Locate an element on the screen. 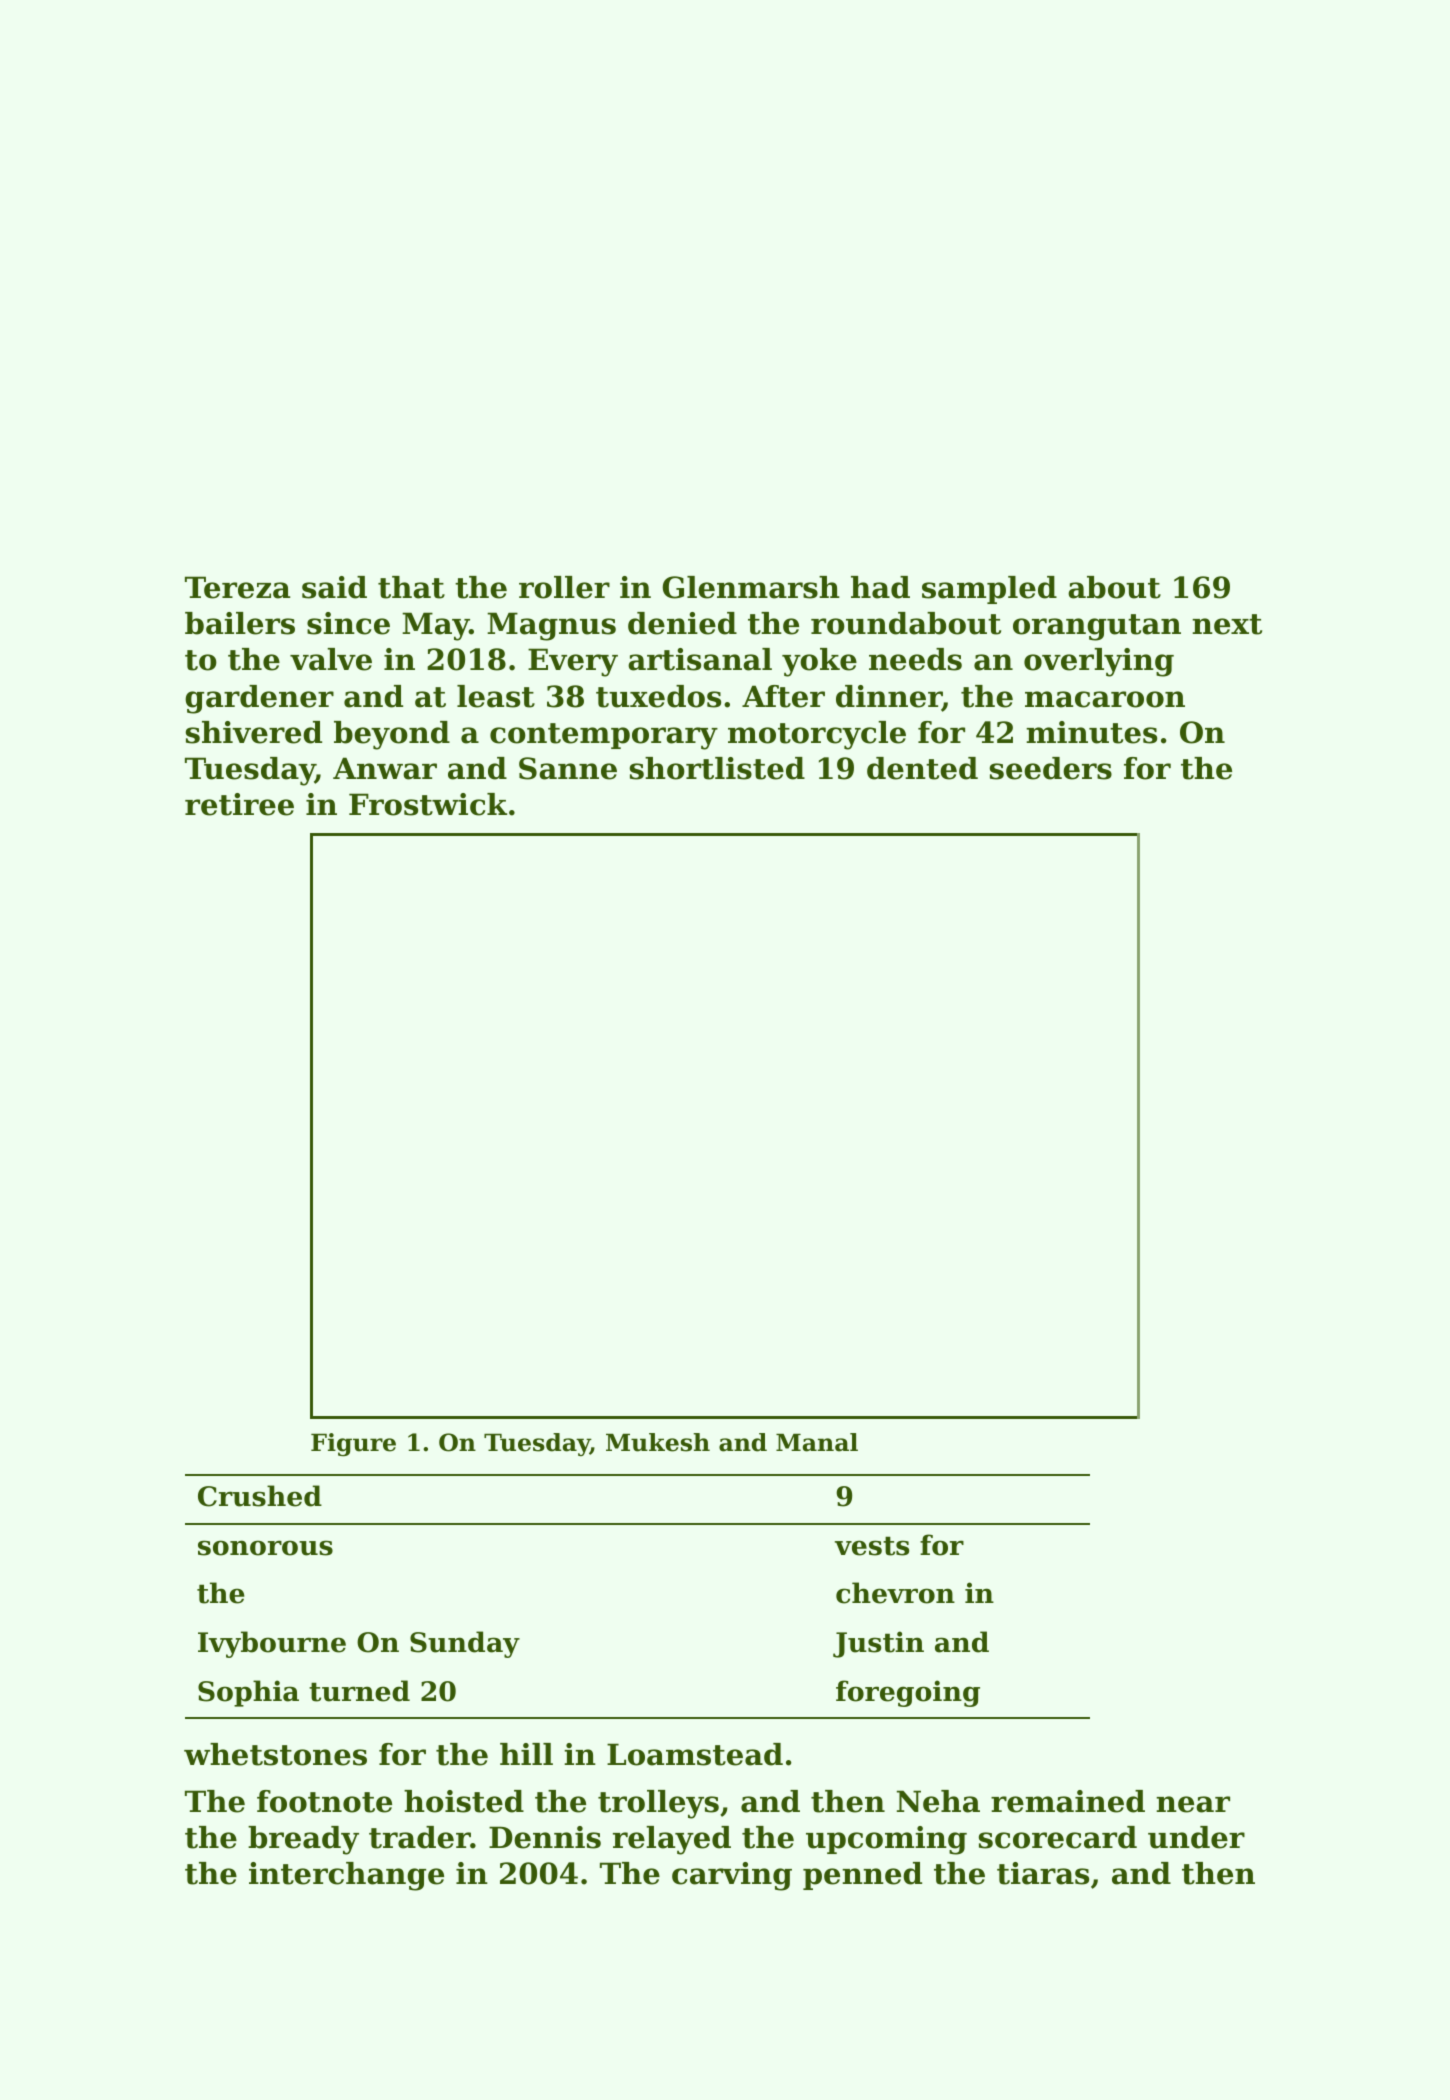 The image size is (1450, 2100). Glenmarsh is located at coordinates (751, 587).
